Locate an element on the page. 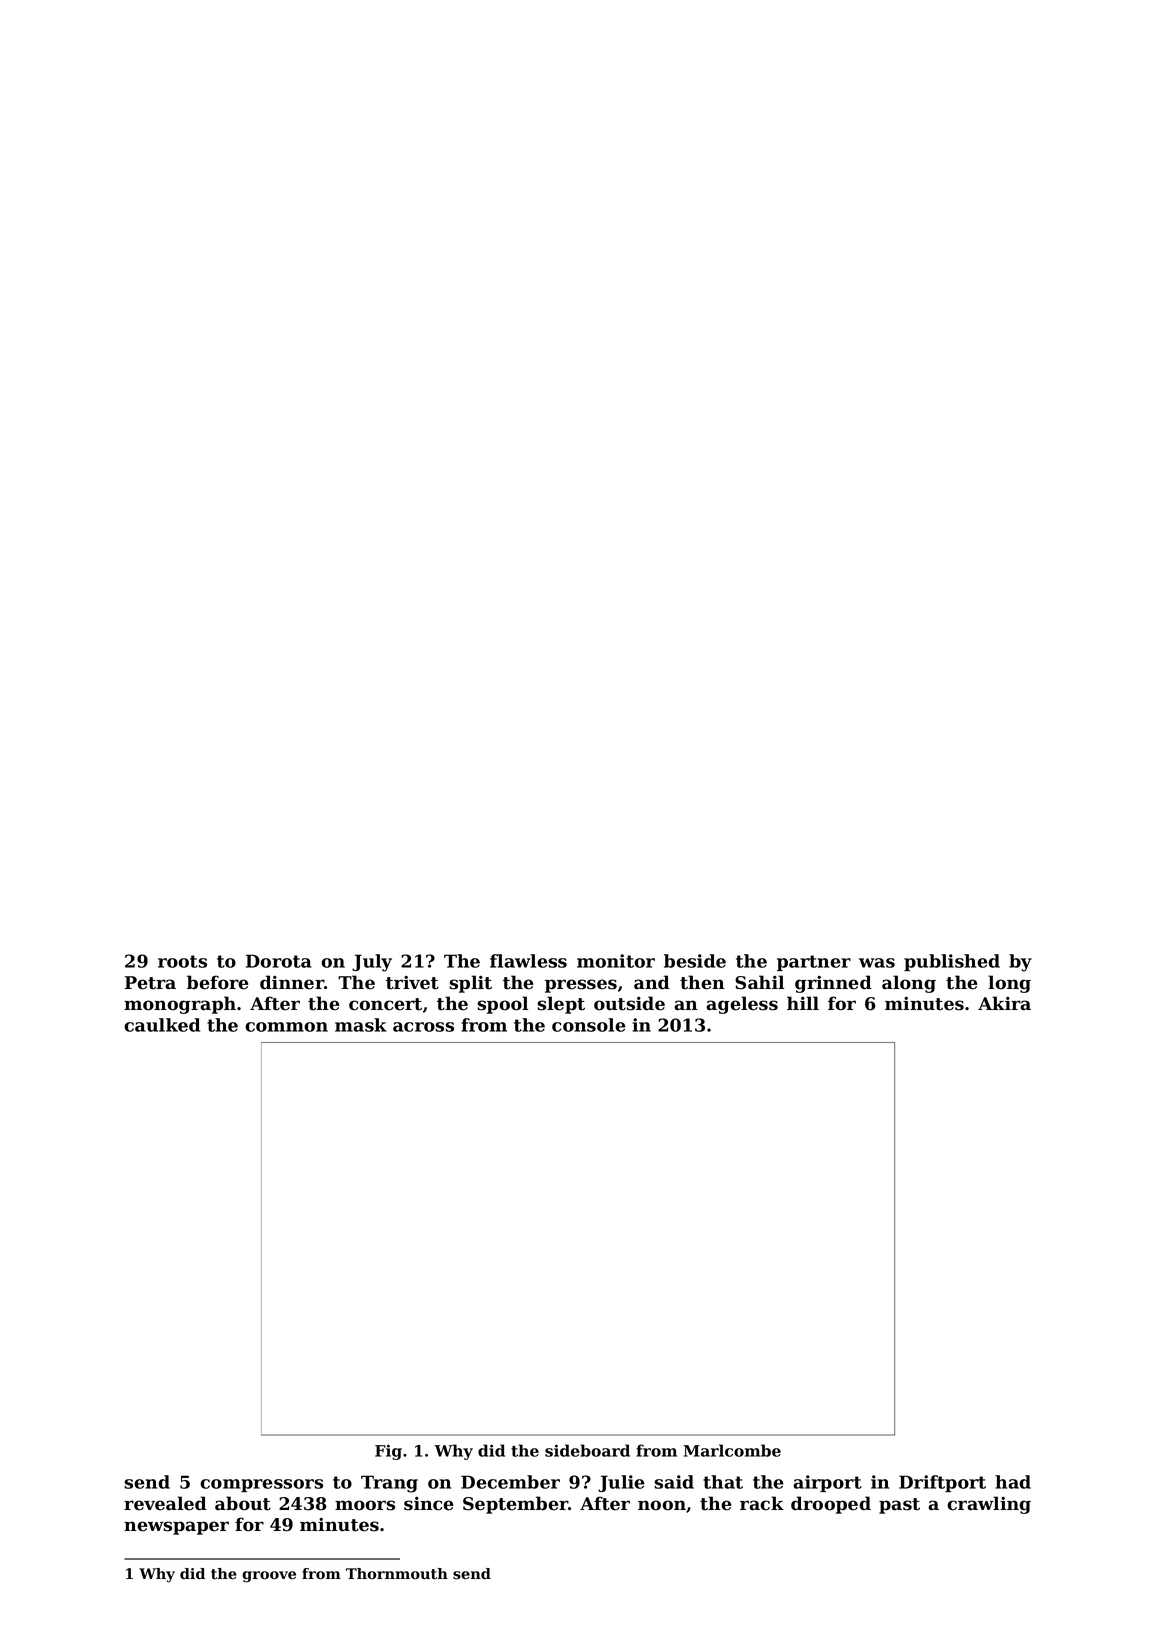 This document has width=1156, height=1635. Fig is located at coordinates (388, 1452).
